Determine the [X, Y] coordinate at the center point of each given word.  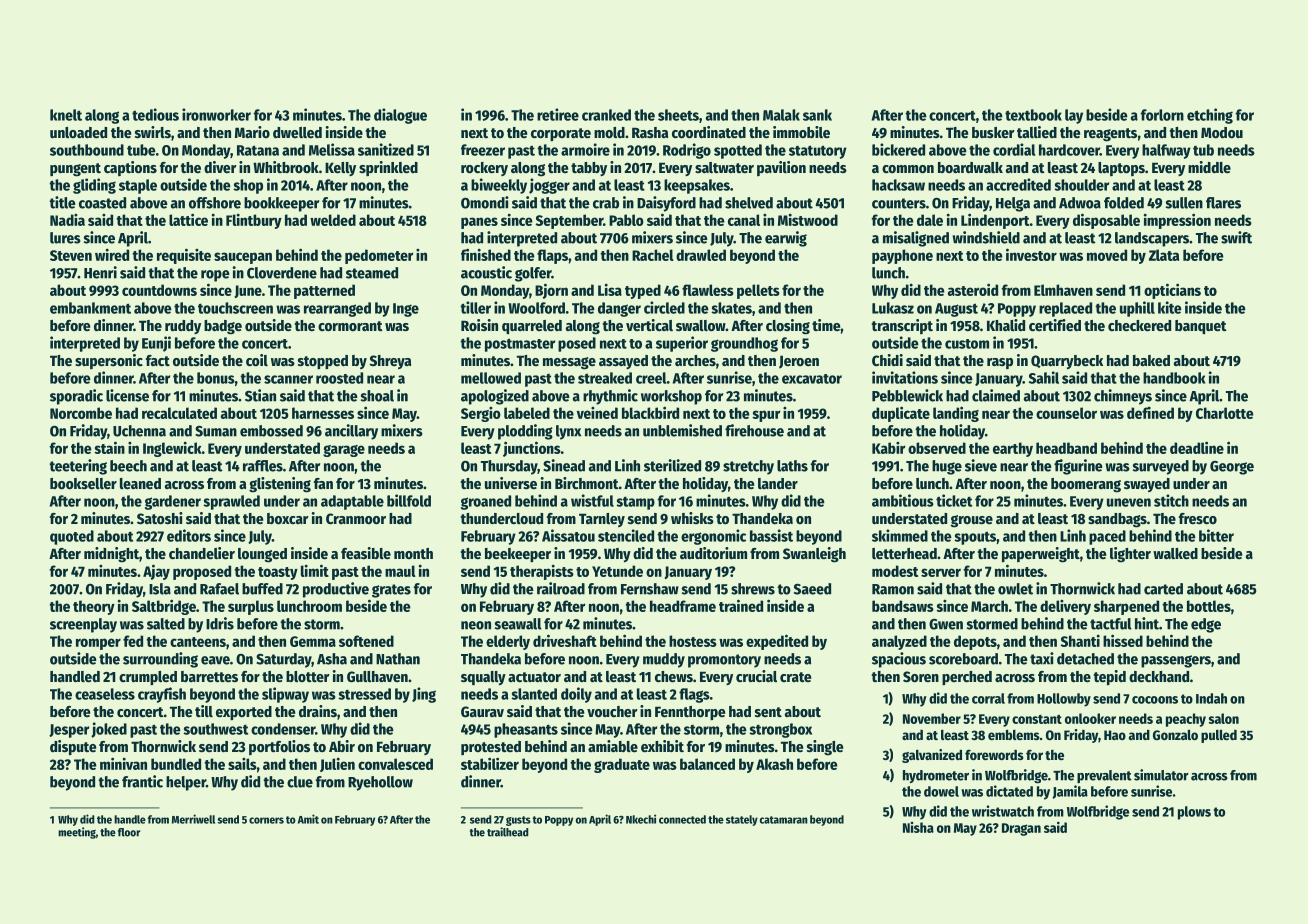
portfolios [279, 747]
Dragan [1021, 829]
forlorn [1162, 115]
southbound [87, 150]
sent [768, 712]
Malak [781, 115]
